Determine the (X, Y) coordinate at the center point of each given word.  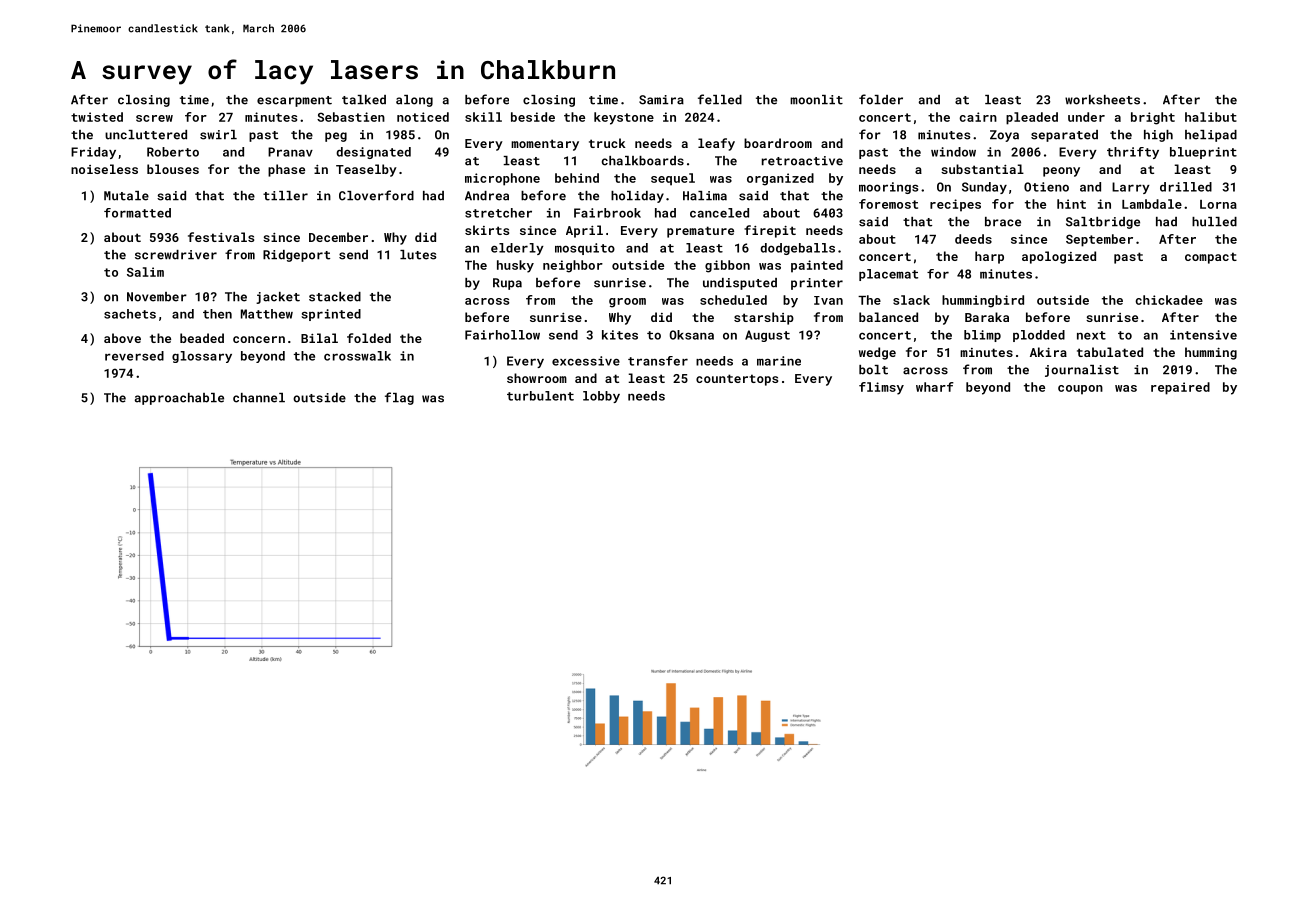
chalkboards (643, 161)
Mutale (126, 196)
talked (364, 100)
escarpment (294, 101)
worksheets (1102, 100)
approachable (179, 399)
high (1158, 136)
